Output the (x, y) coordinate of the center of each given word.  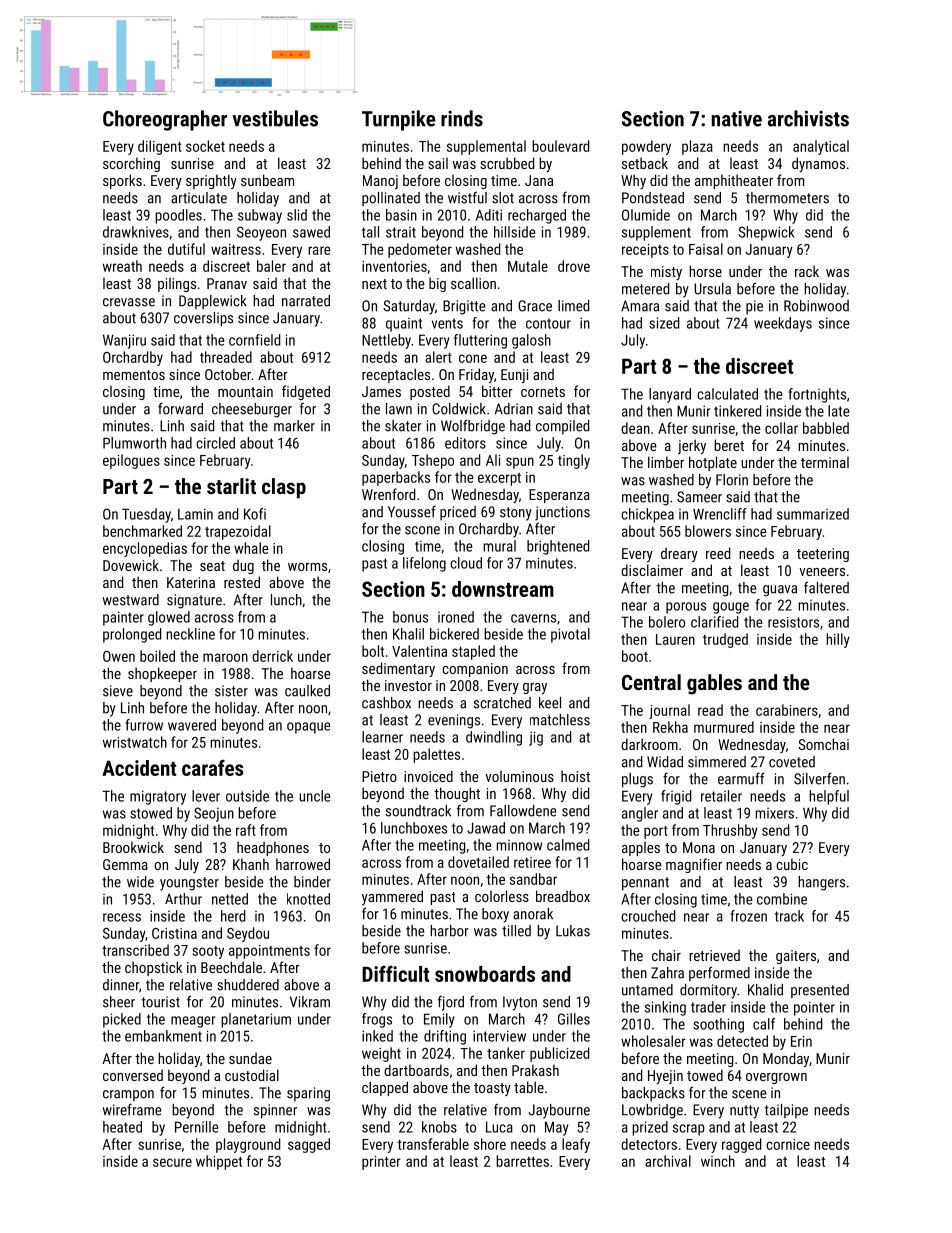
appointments (269, 952)
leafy (576, 1145)
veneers (822, 572)
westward (131, 600)
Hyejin (665, 1077)
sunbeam (267, 180)
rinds (462, 118)
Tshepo (433, 461)
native (737, 118)
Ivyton (520, 1003)
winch (718, 1161)
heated (122, 1127)
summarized (813, 514)
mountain (245, 391)
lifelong (424, 564)
